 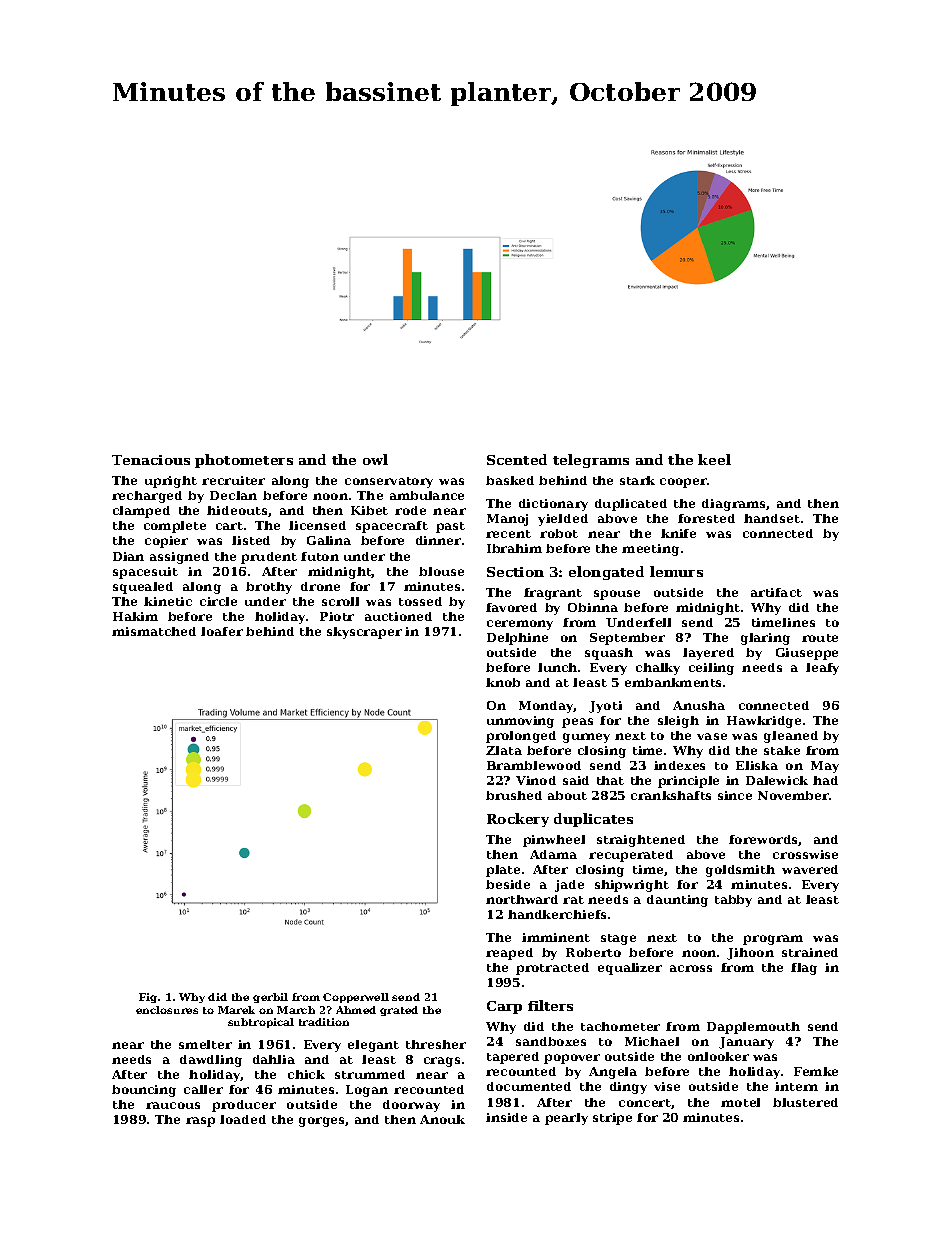 I want to click on equalizer, so click(x=630, y=969).
